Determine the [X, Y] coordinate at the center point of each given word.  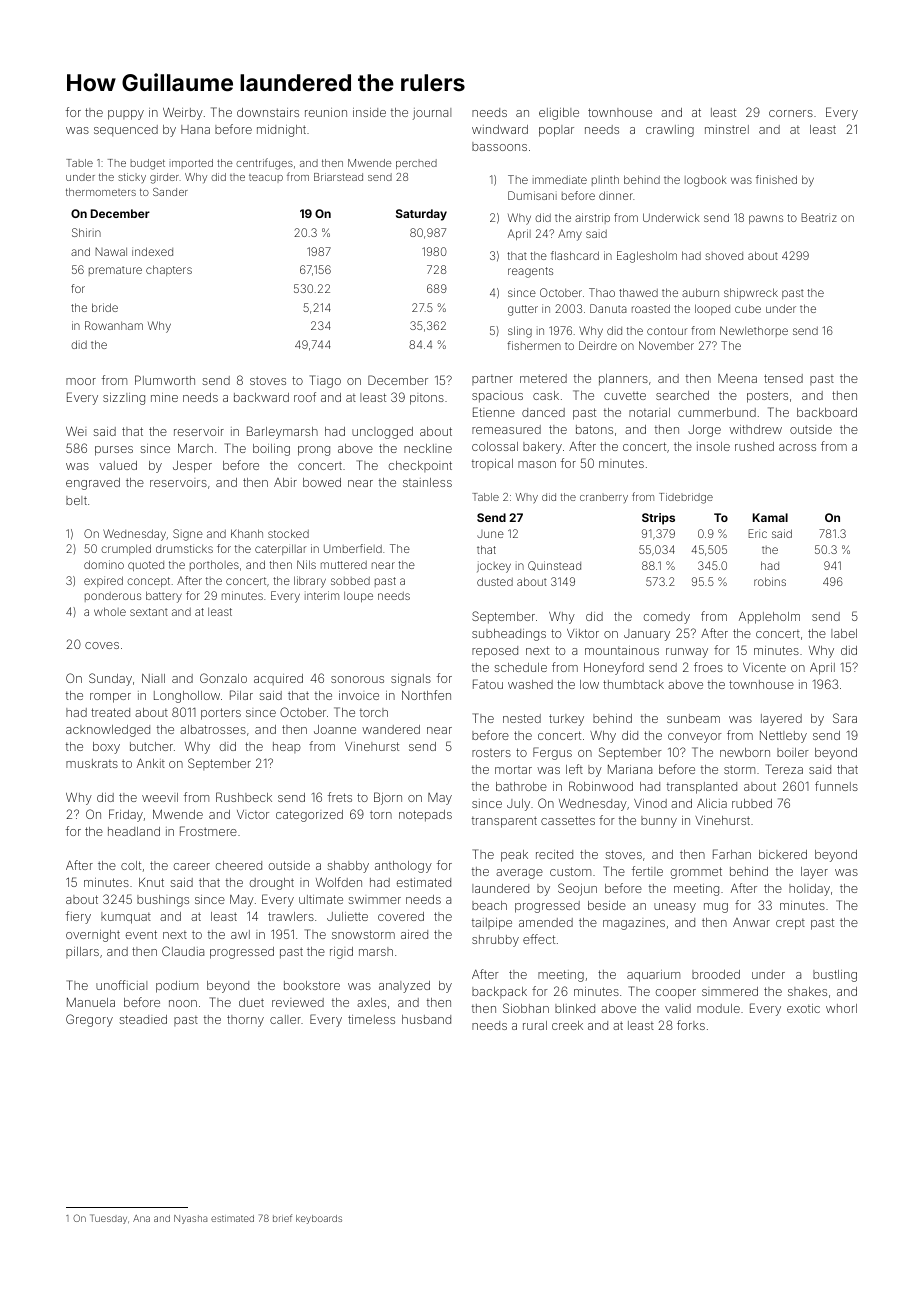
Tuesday [108, 1219]
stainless [427, 482]
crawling [670, 131]
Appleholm [769, 617]
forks [691, 1025]
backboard [827, 412]
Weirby [183, 113]
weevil [160, 797]
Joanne [335, 729]
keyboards [319, 1219]
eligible [559, 114]
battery [164, 597]
